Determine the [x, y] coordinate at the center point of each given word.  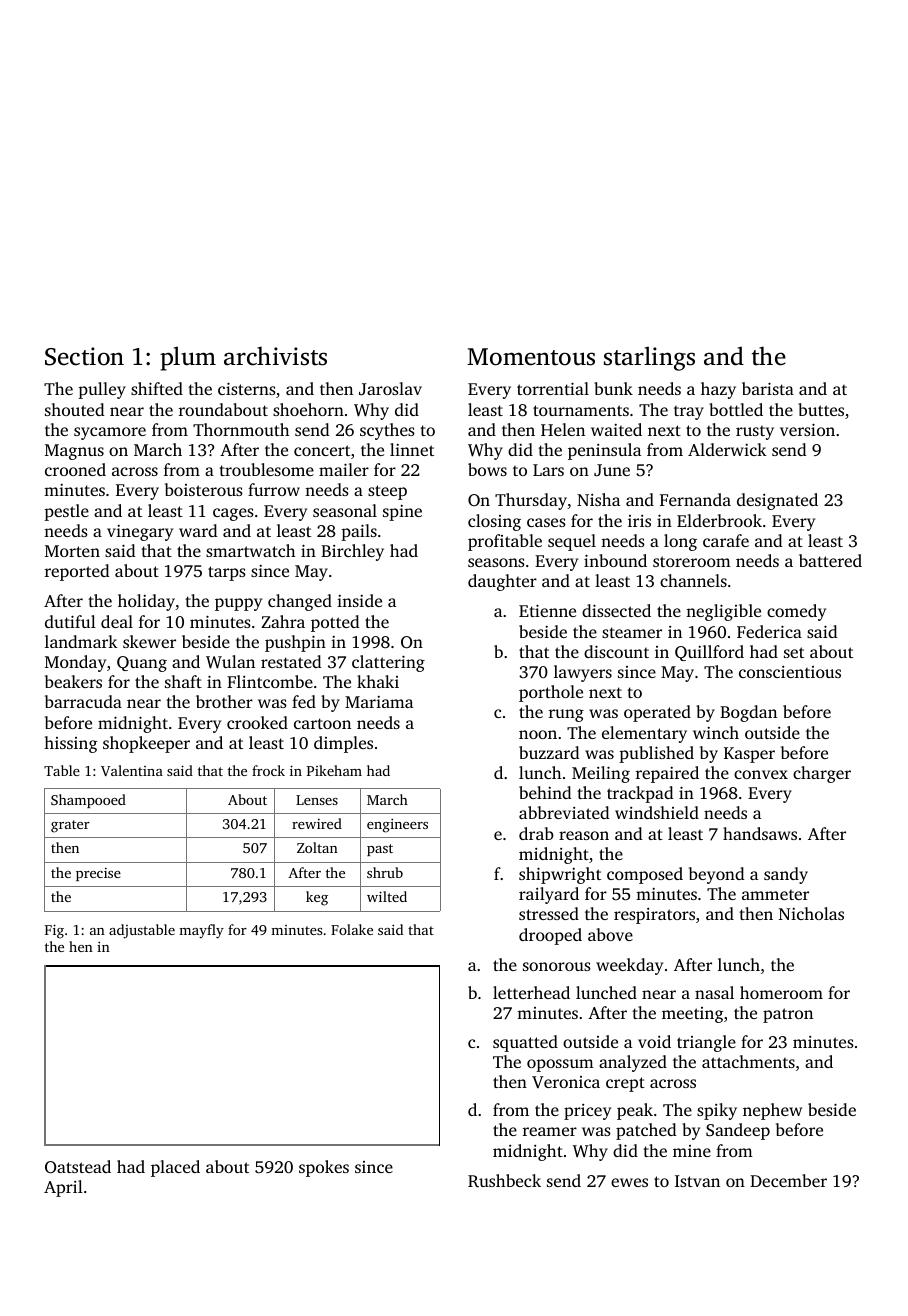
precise [98, 874]
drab [536, 833]
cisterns [247, 388]
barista [768, 388]
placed [175, 1168]
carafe [726, 540]
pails [359, 532]
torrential [553, 388]
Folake [352, 929]
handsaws [760, 833]
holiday [146, 602]
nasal [714, 992]
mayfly [201, 931]
